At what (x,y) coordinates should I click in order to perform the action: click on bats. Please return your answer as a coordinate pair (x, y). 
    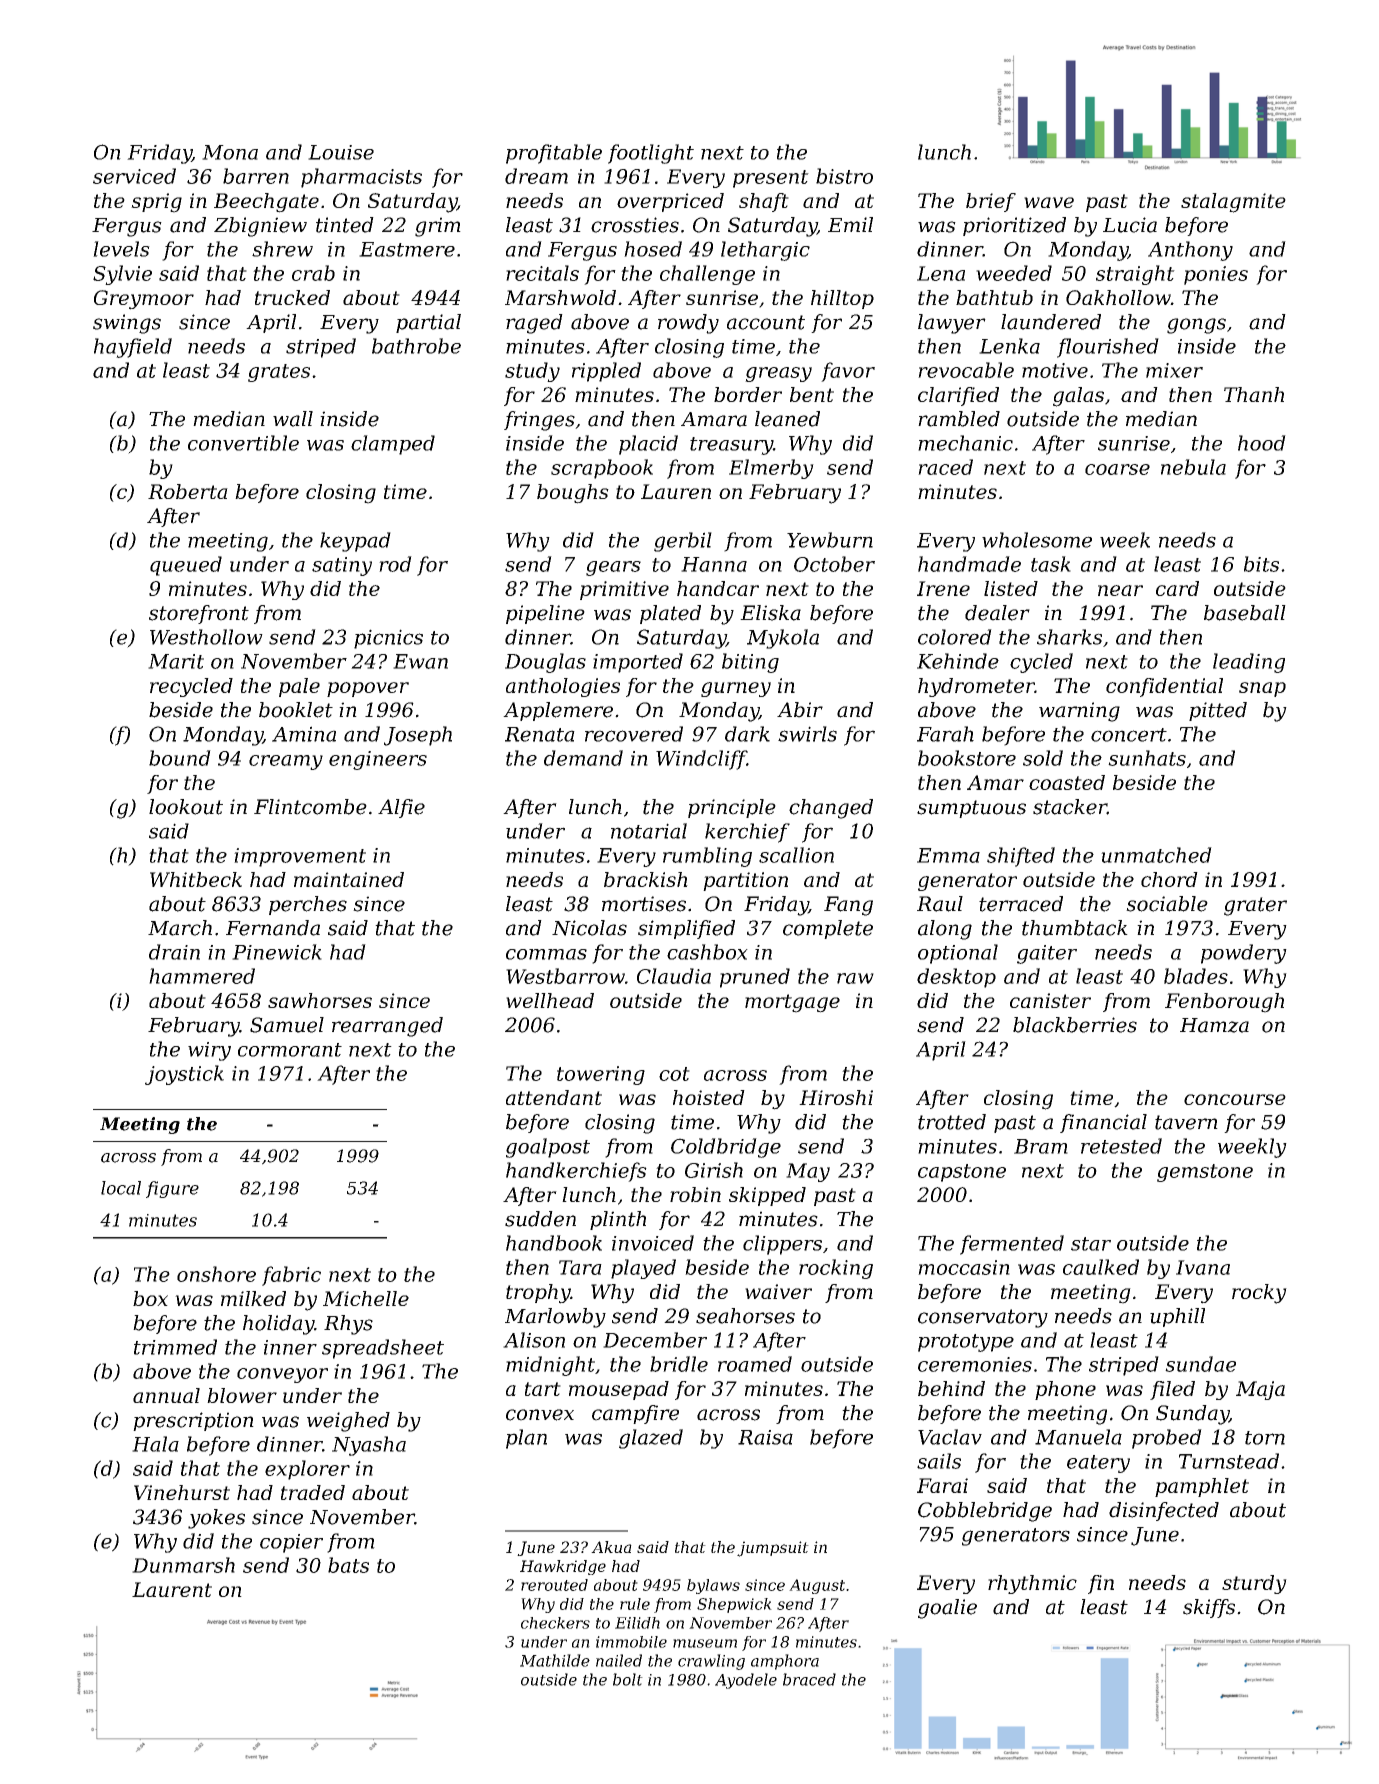
    Looking at the image, I should click on (348, 1565).
